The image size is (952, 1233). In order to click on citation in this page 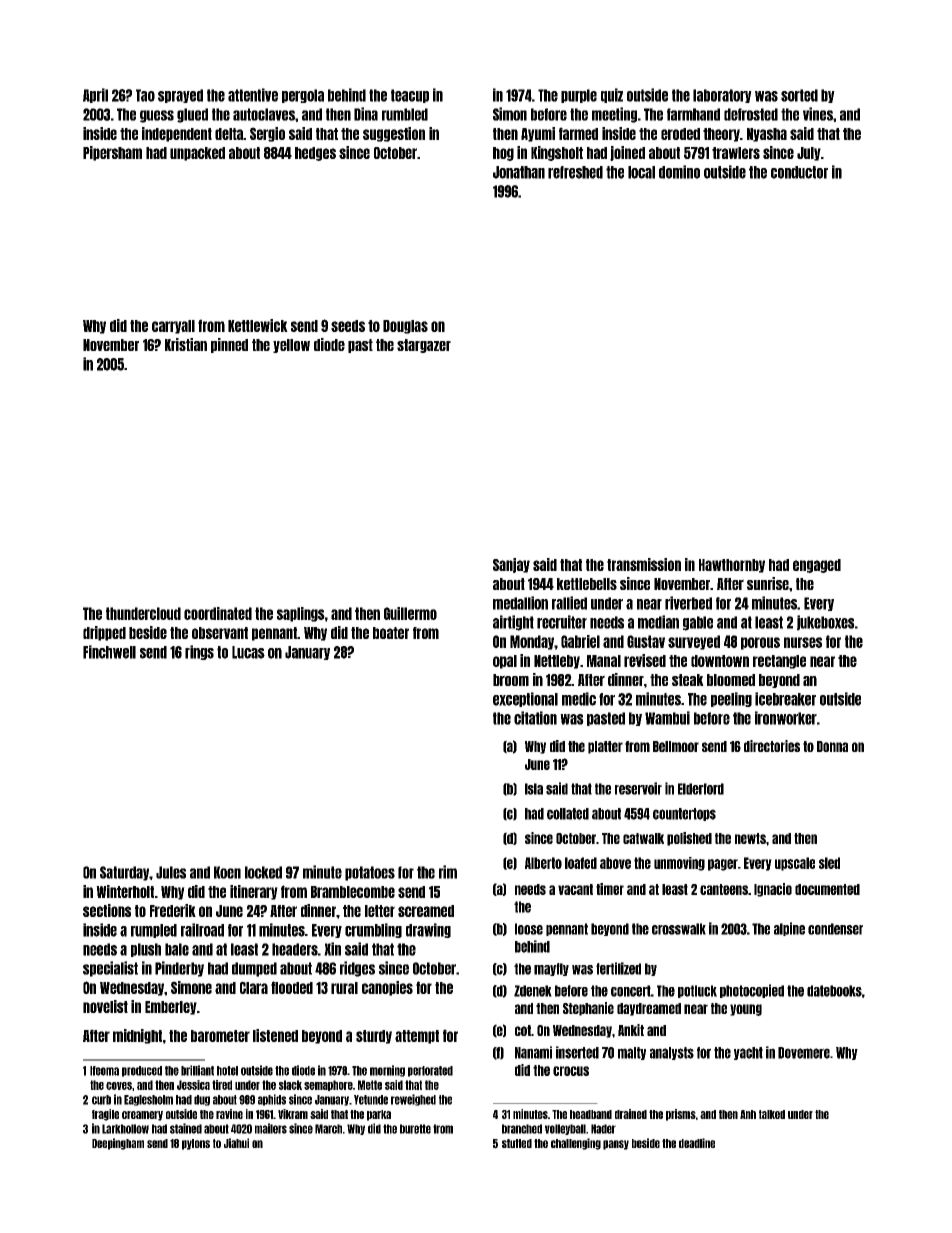, I will do `click(535, 718)`.
